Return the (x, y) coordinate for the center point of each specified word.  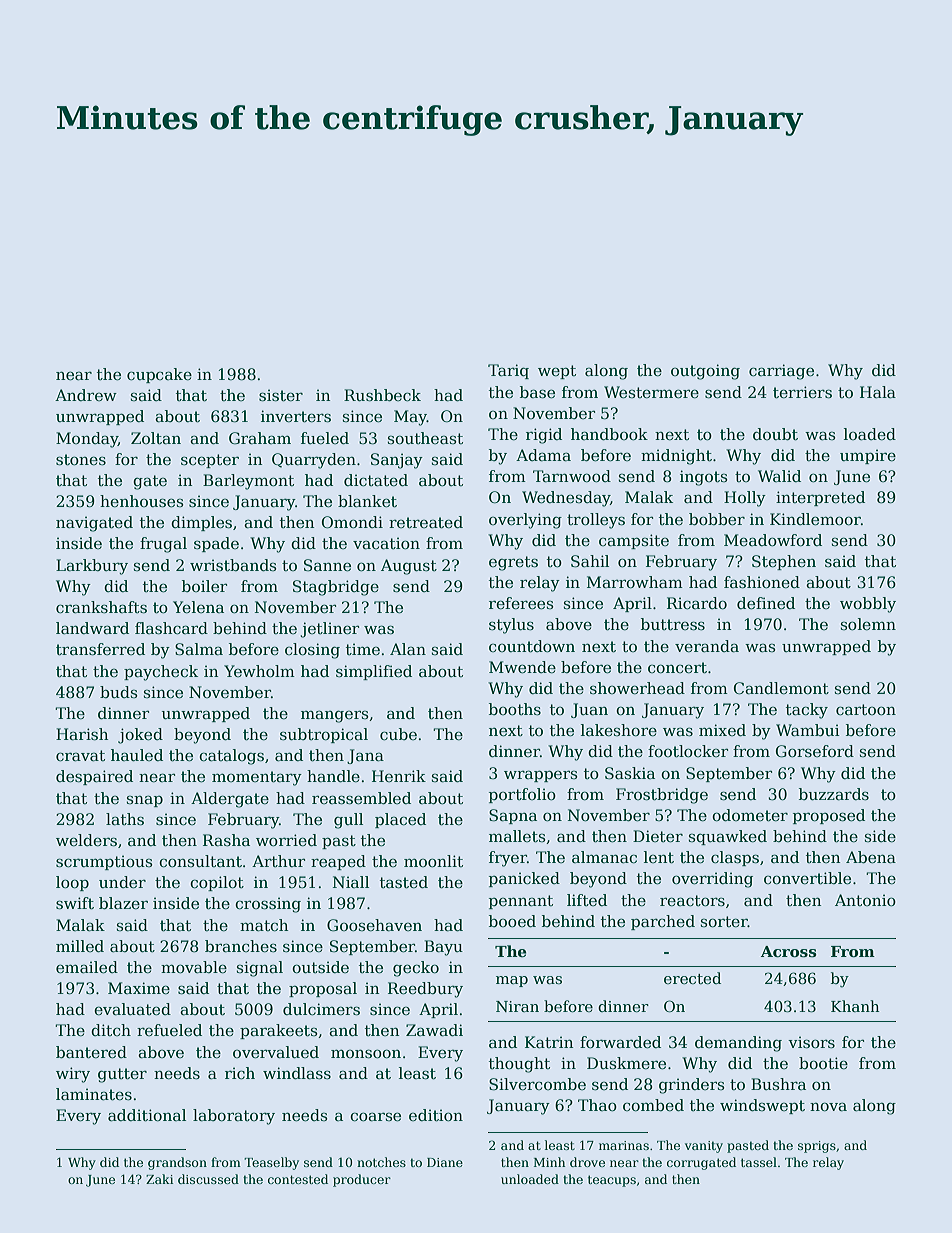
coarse (375, 1117)
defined (766, 603)
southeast (425, 438)
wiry (73, 1075)
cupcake (159, 375)
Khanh (855, 1006)
